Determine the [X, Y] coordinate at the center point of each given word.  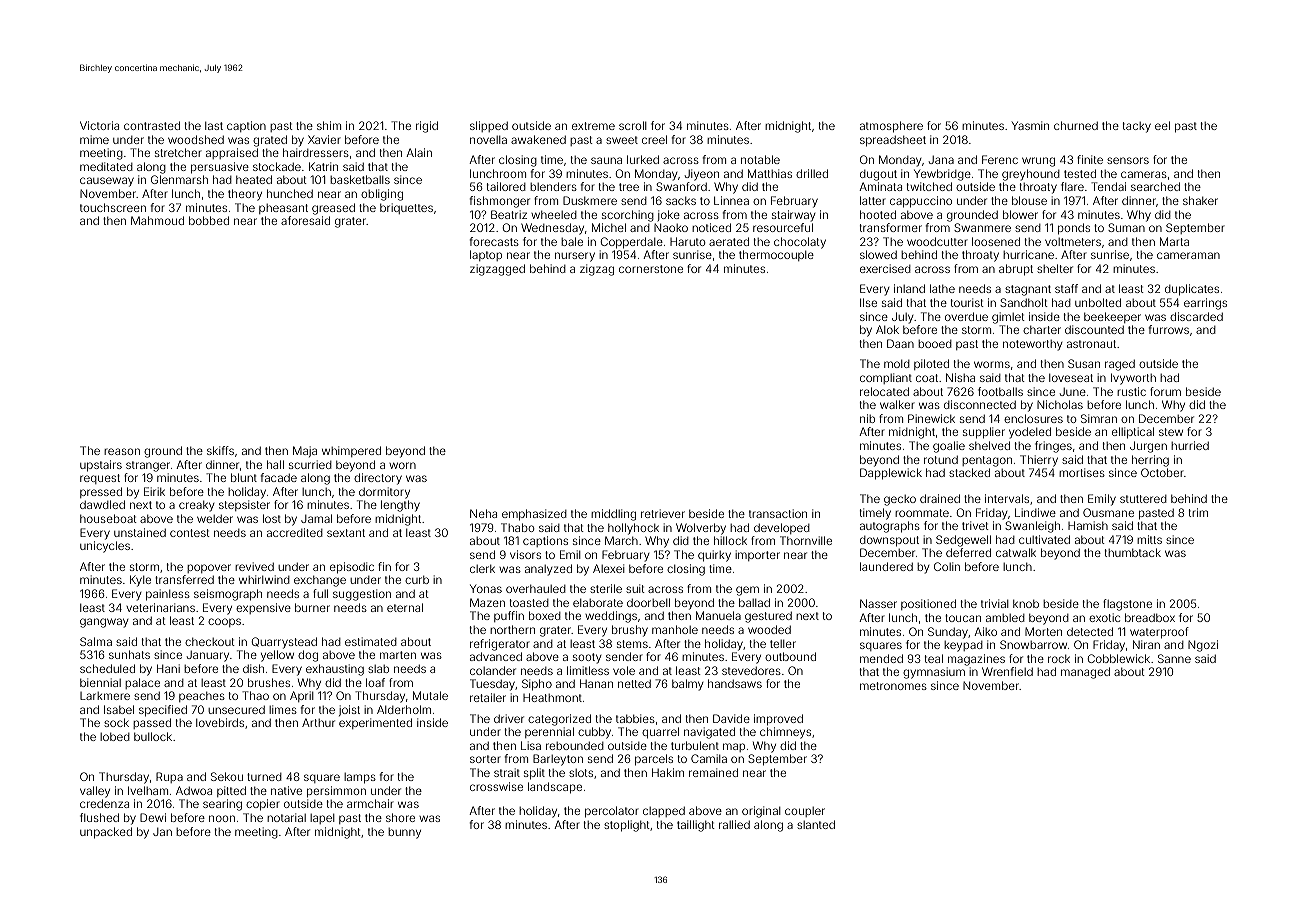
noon [222, 818]
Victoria [99, 125]
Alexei [609, 568]
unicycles [105, 547]
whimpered [351, 451]
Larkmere [105, 696]
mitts [1149, 539]
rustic [1131, 391]
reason [122, 451]
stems [632, 644]
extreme [593, 126]
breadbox [1150, 617]
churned [1076, 125]
